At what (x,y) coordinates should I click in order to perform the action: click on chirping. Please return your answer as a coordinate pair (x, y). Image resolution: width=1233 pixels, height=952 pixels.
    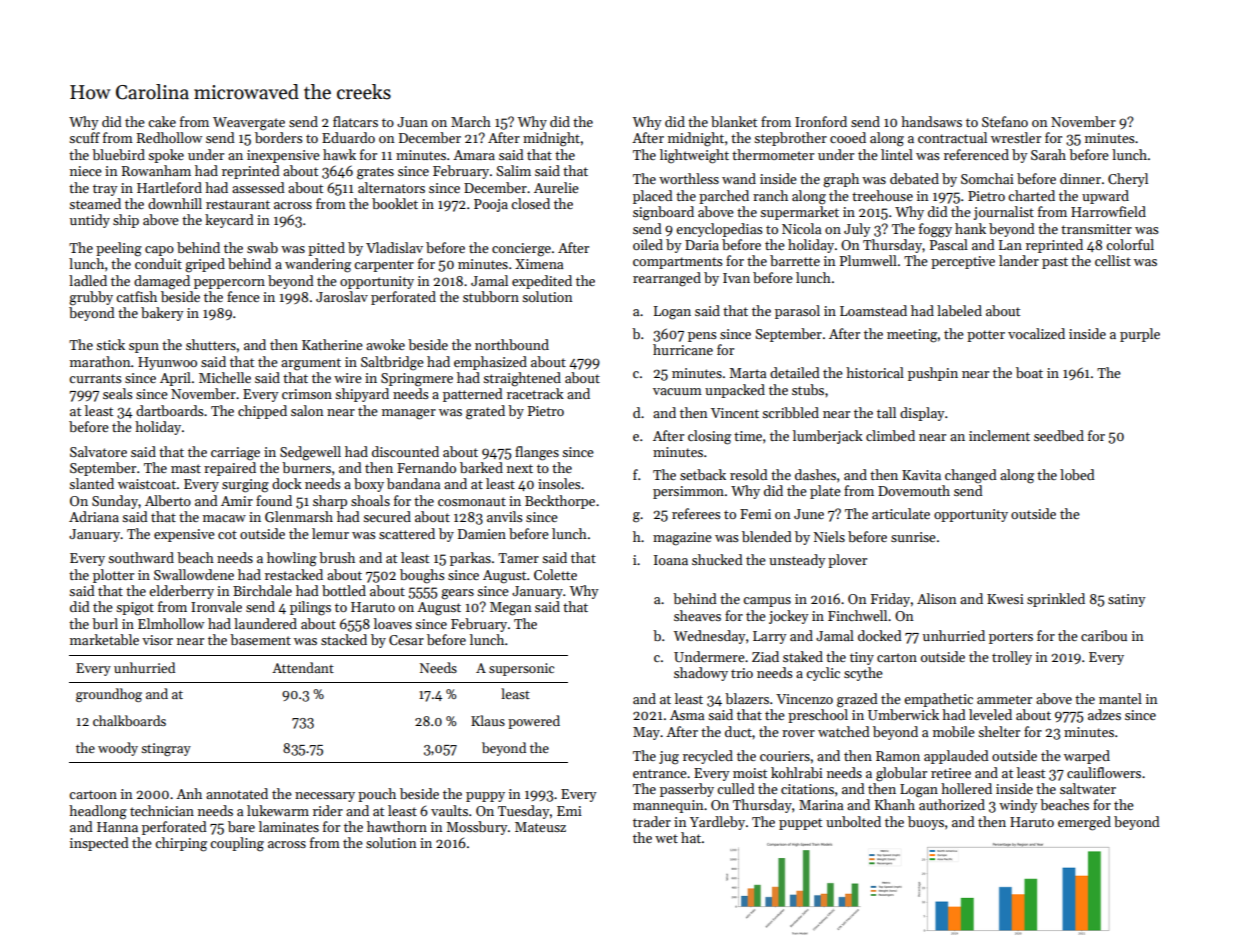
    Looking at the image, I should click on (181, 844).
